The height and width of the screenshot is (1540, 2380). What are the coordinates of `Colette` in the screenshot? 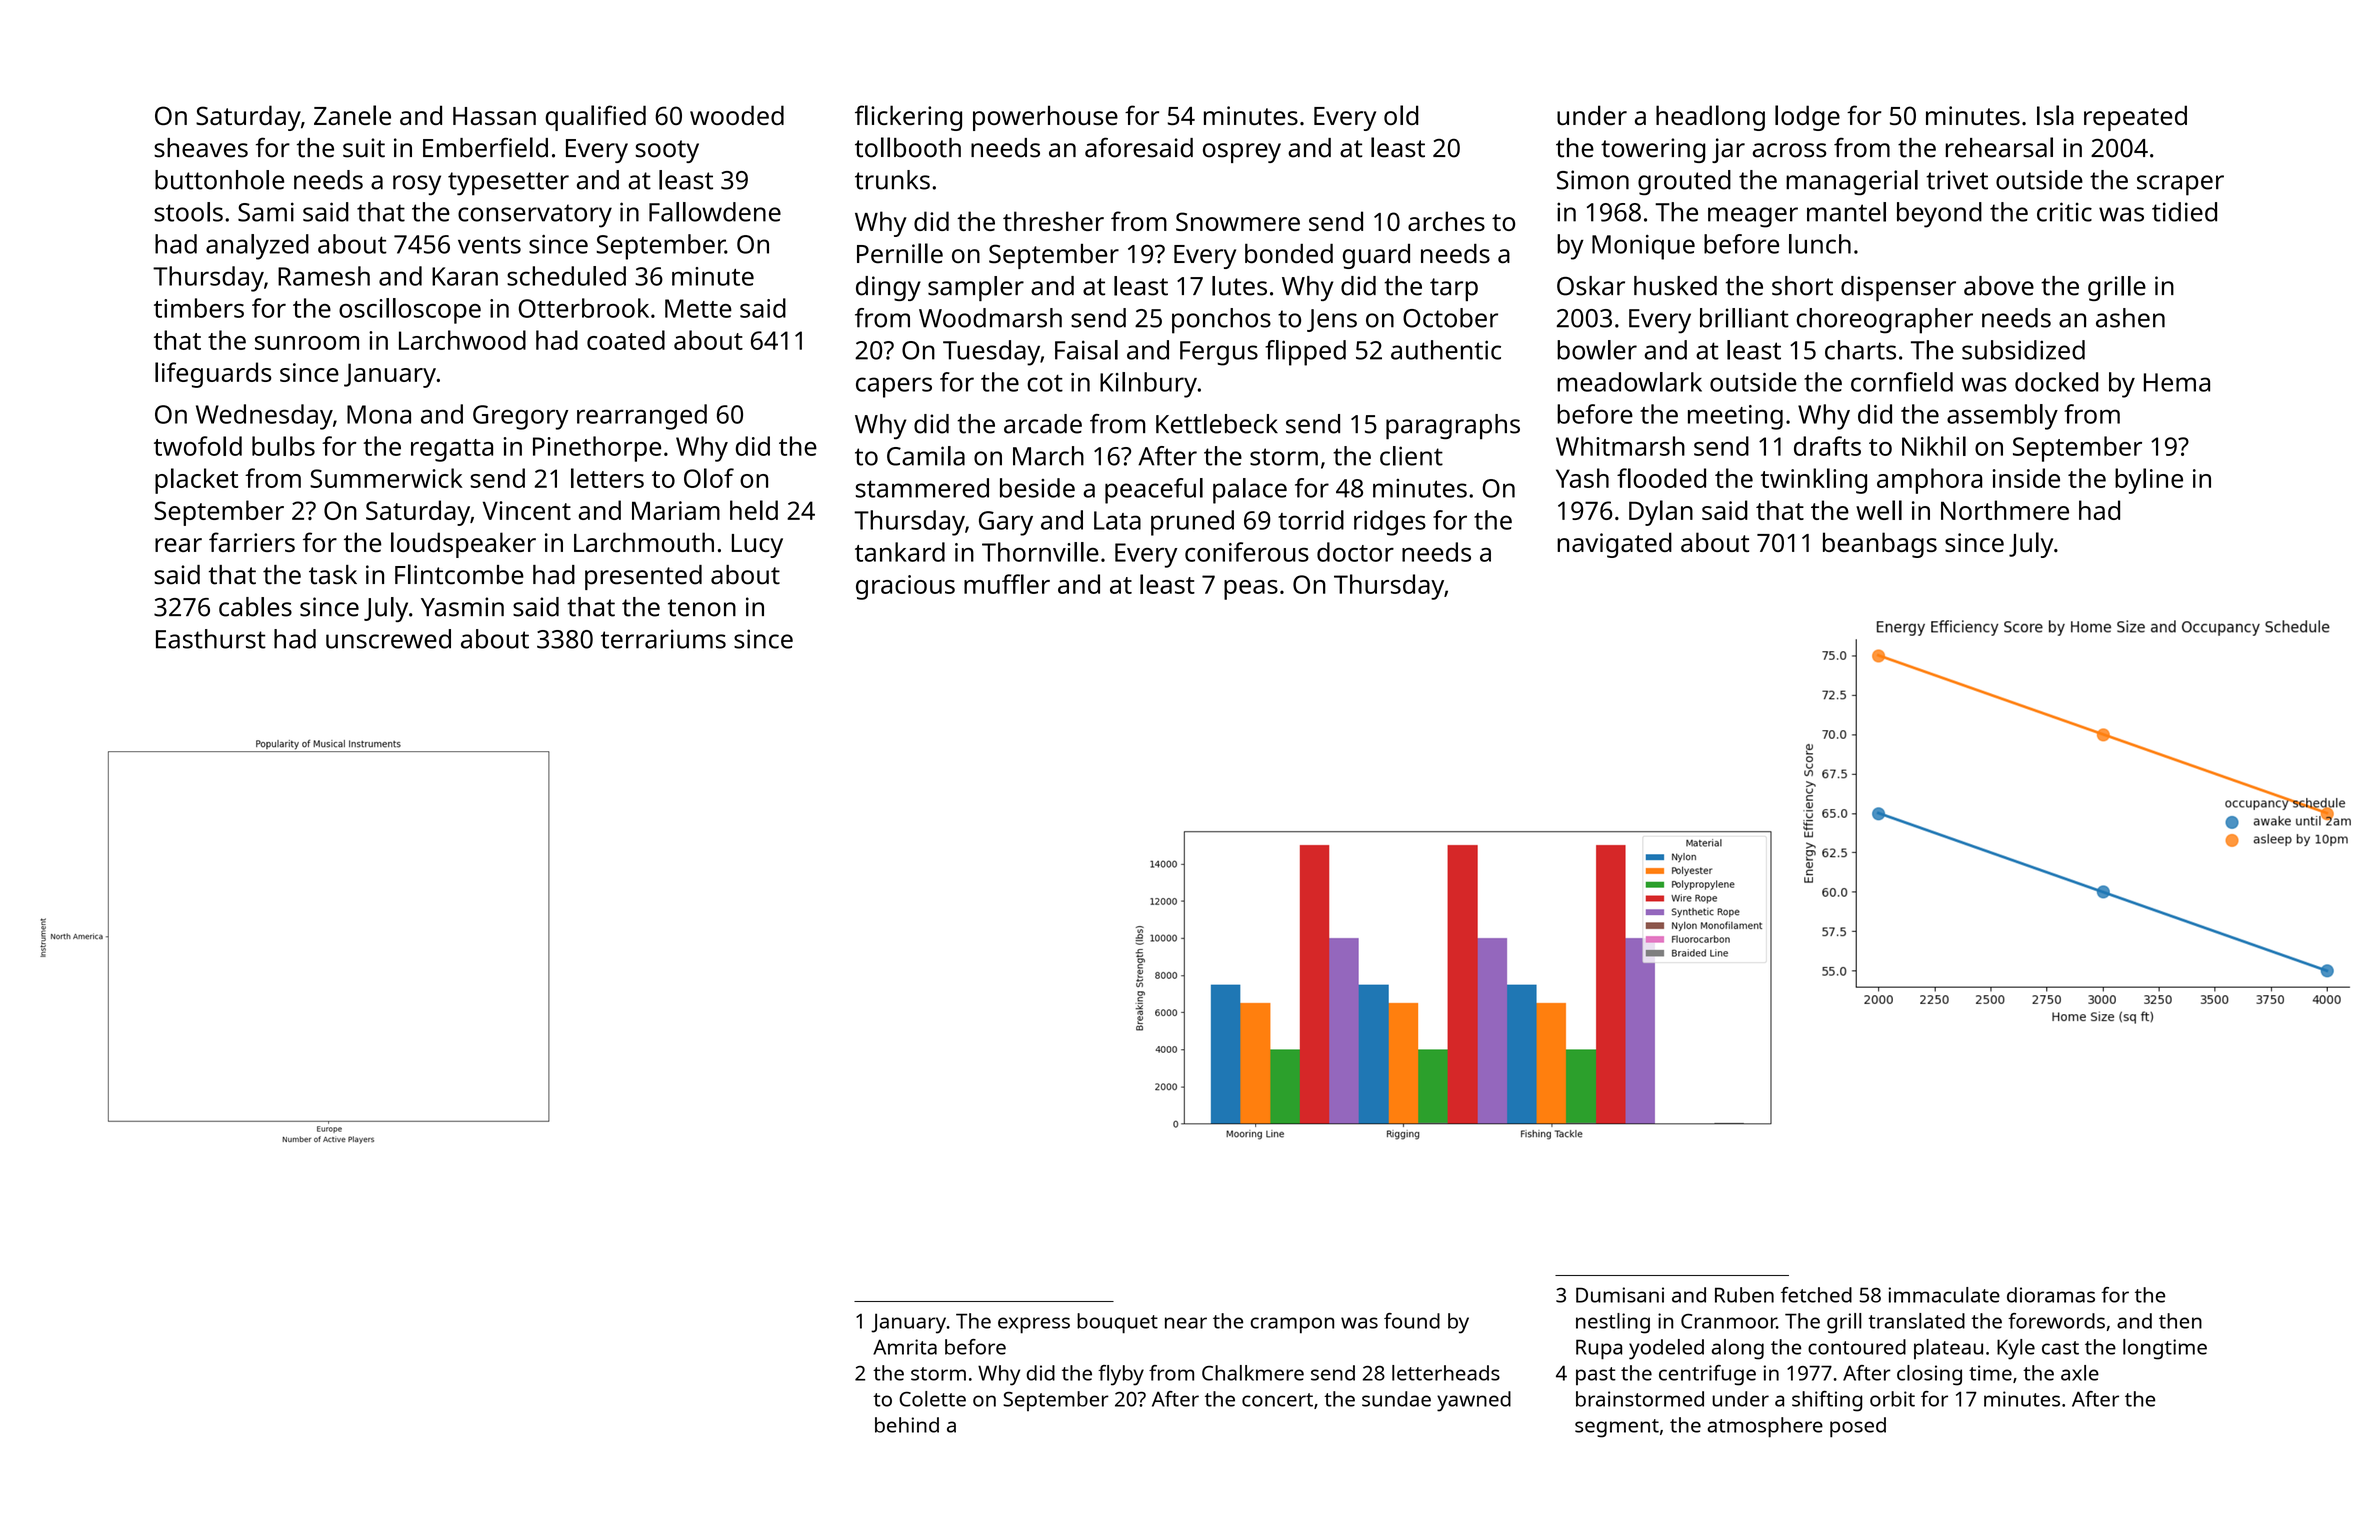 It's located at (932, 1399).
